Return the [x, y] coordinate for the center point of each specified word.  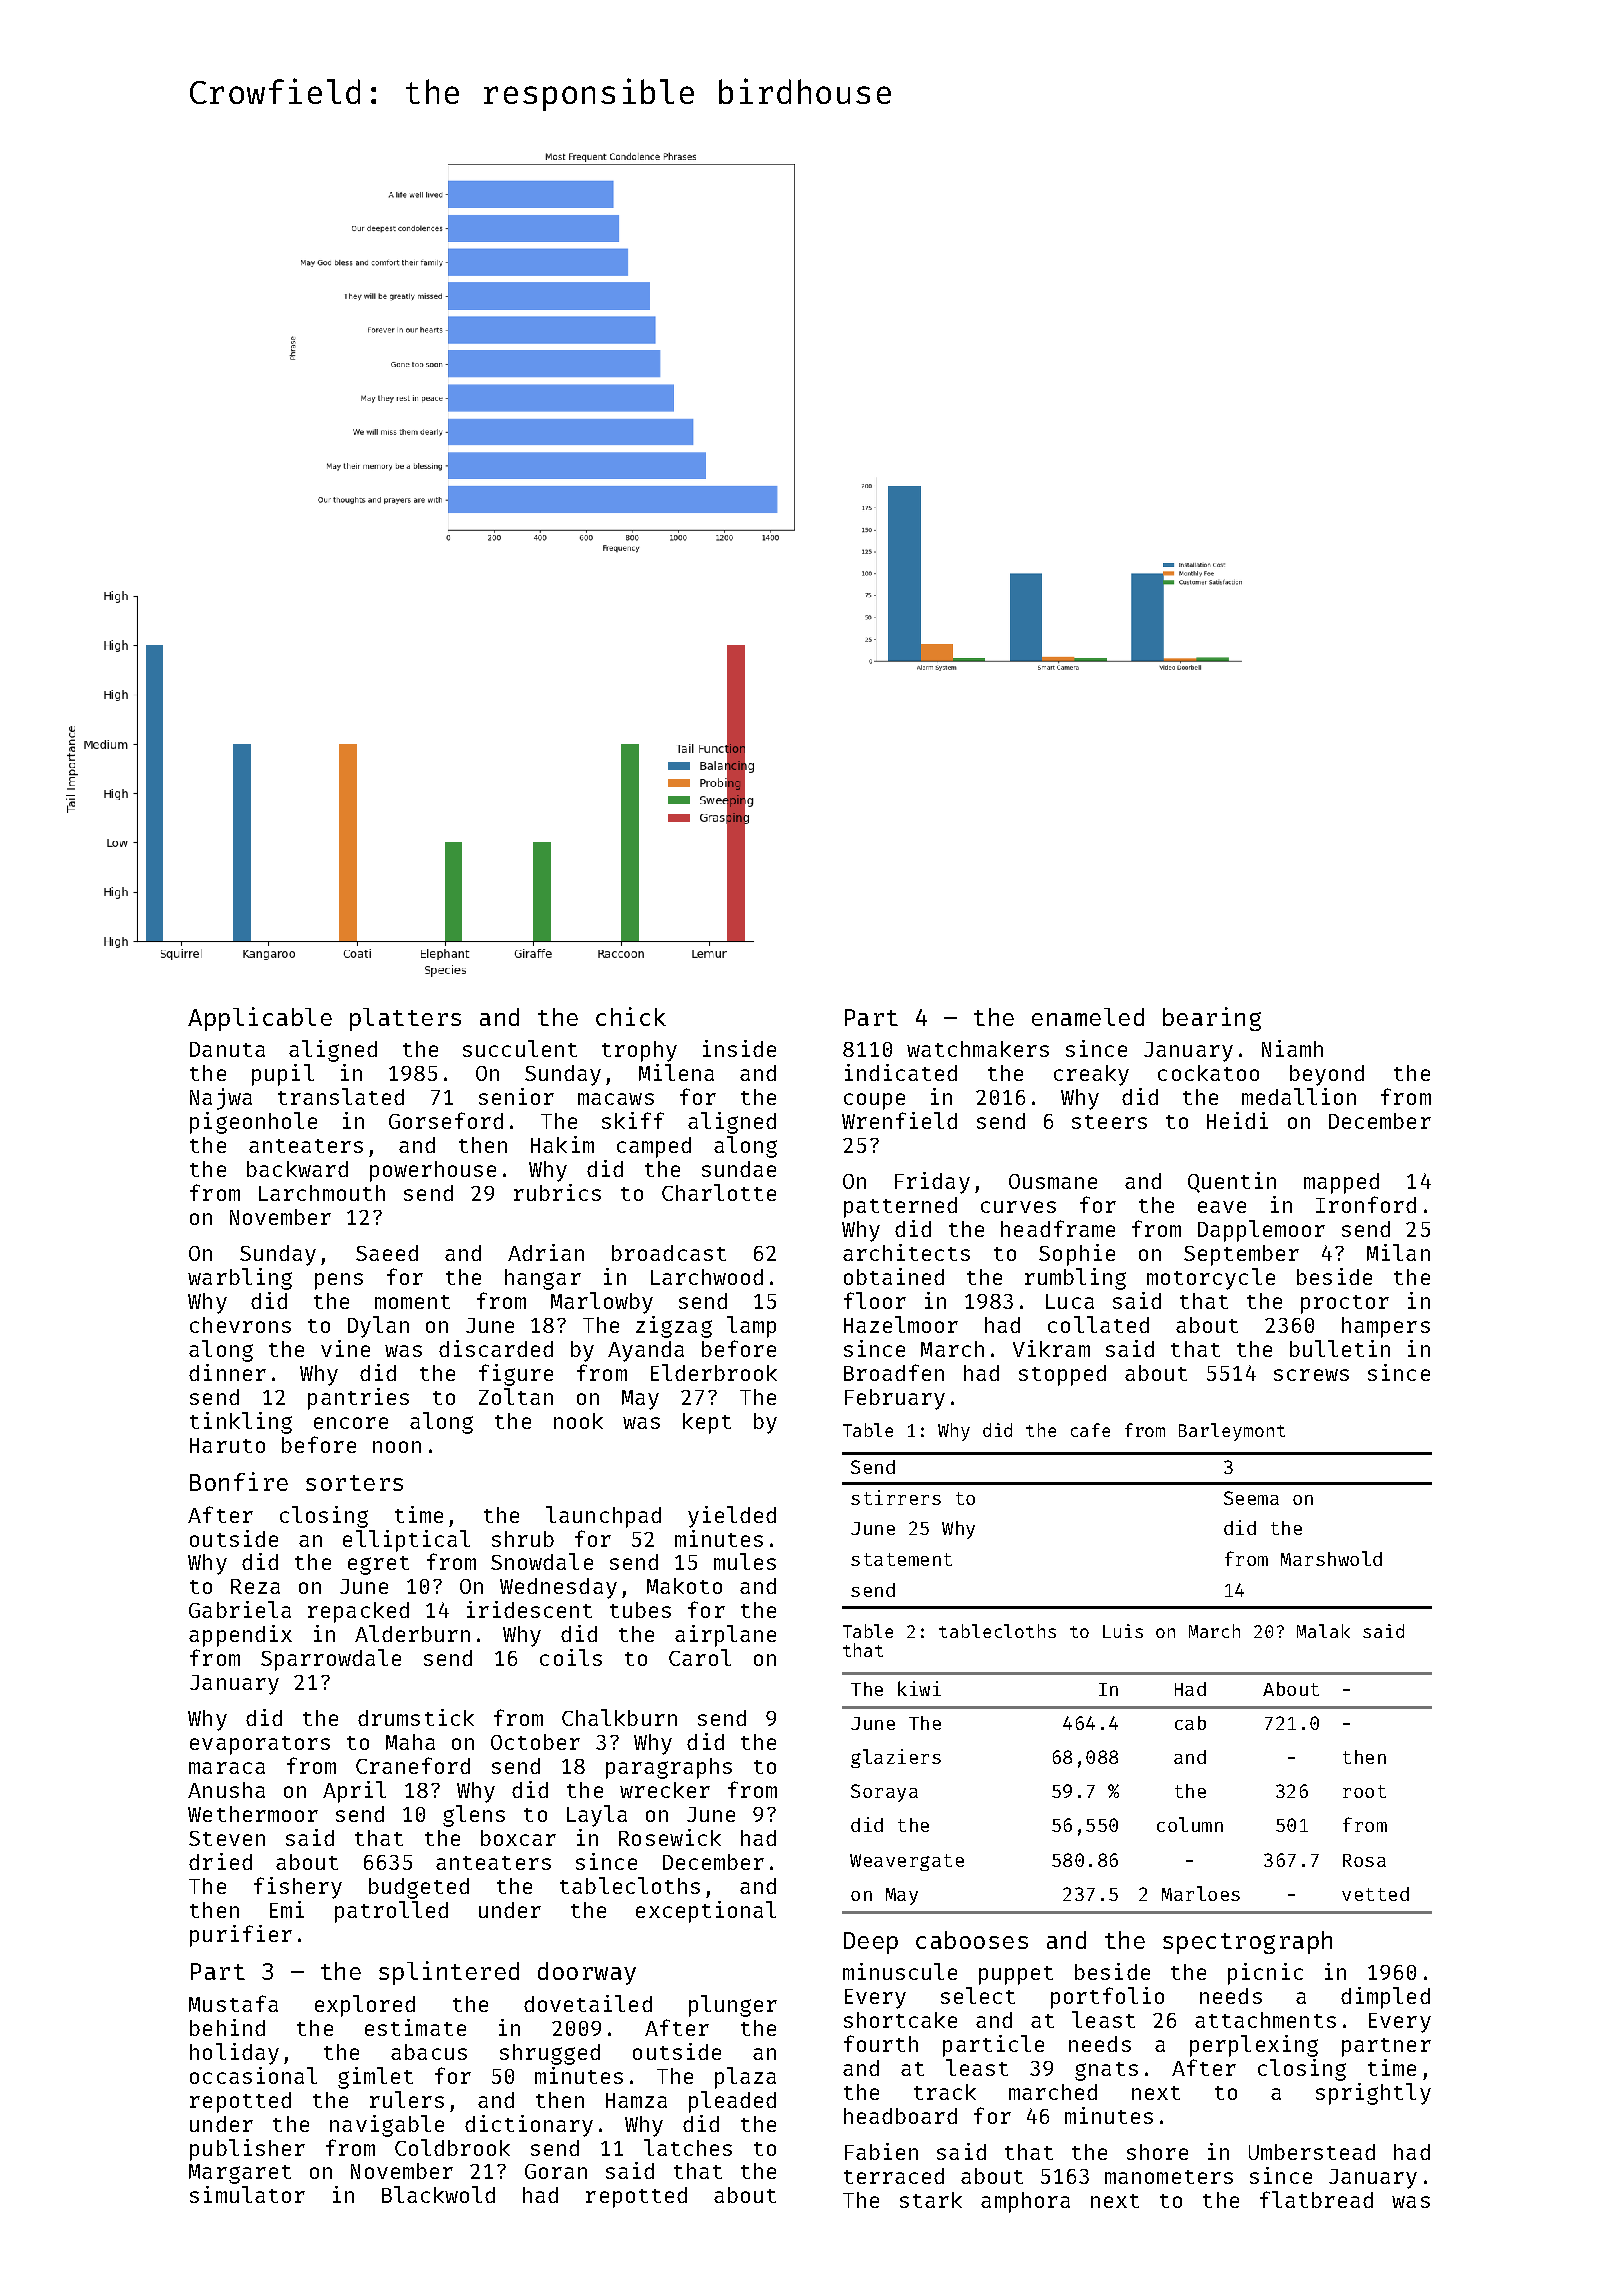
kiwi [919, 1688]
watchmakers [978, 1049]
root [1364, 1791]
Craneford [413, 1765]
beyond [1327, 1075]
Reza [255, 1586]
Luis [1123, 1631]
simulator [247, 2194]
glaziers [896, 1758]
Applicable [260, 1019]
